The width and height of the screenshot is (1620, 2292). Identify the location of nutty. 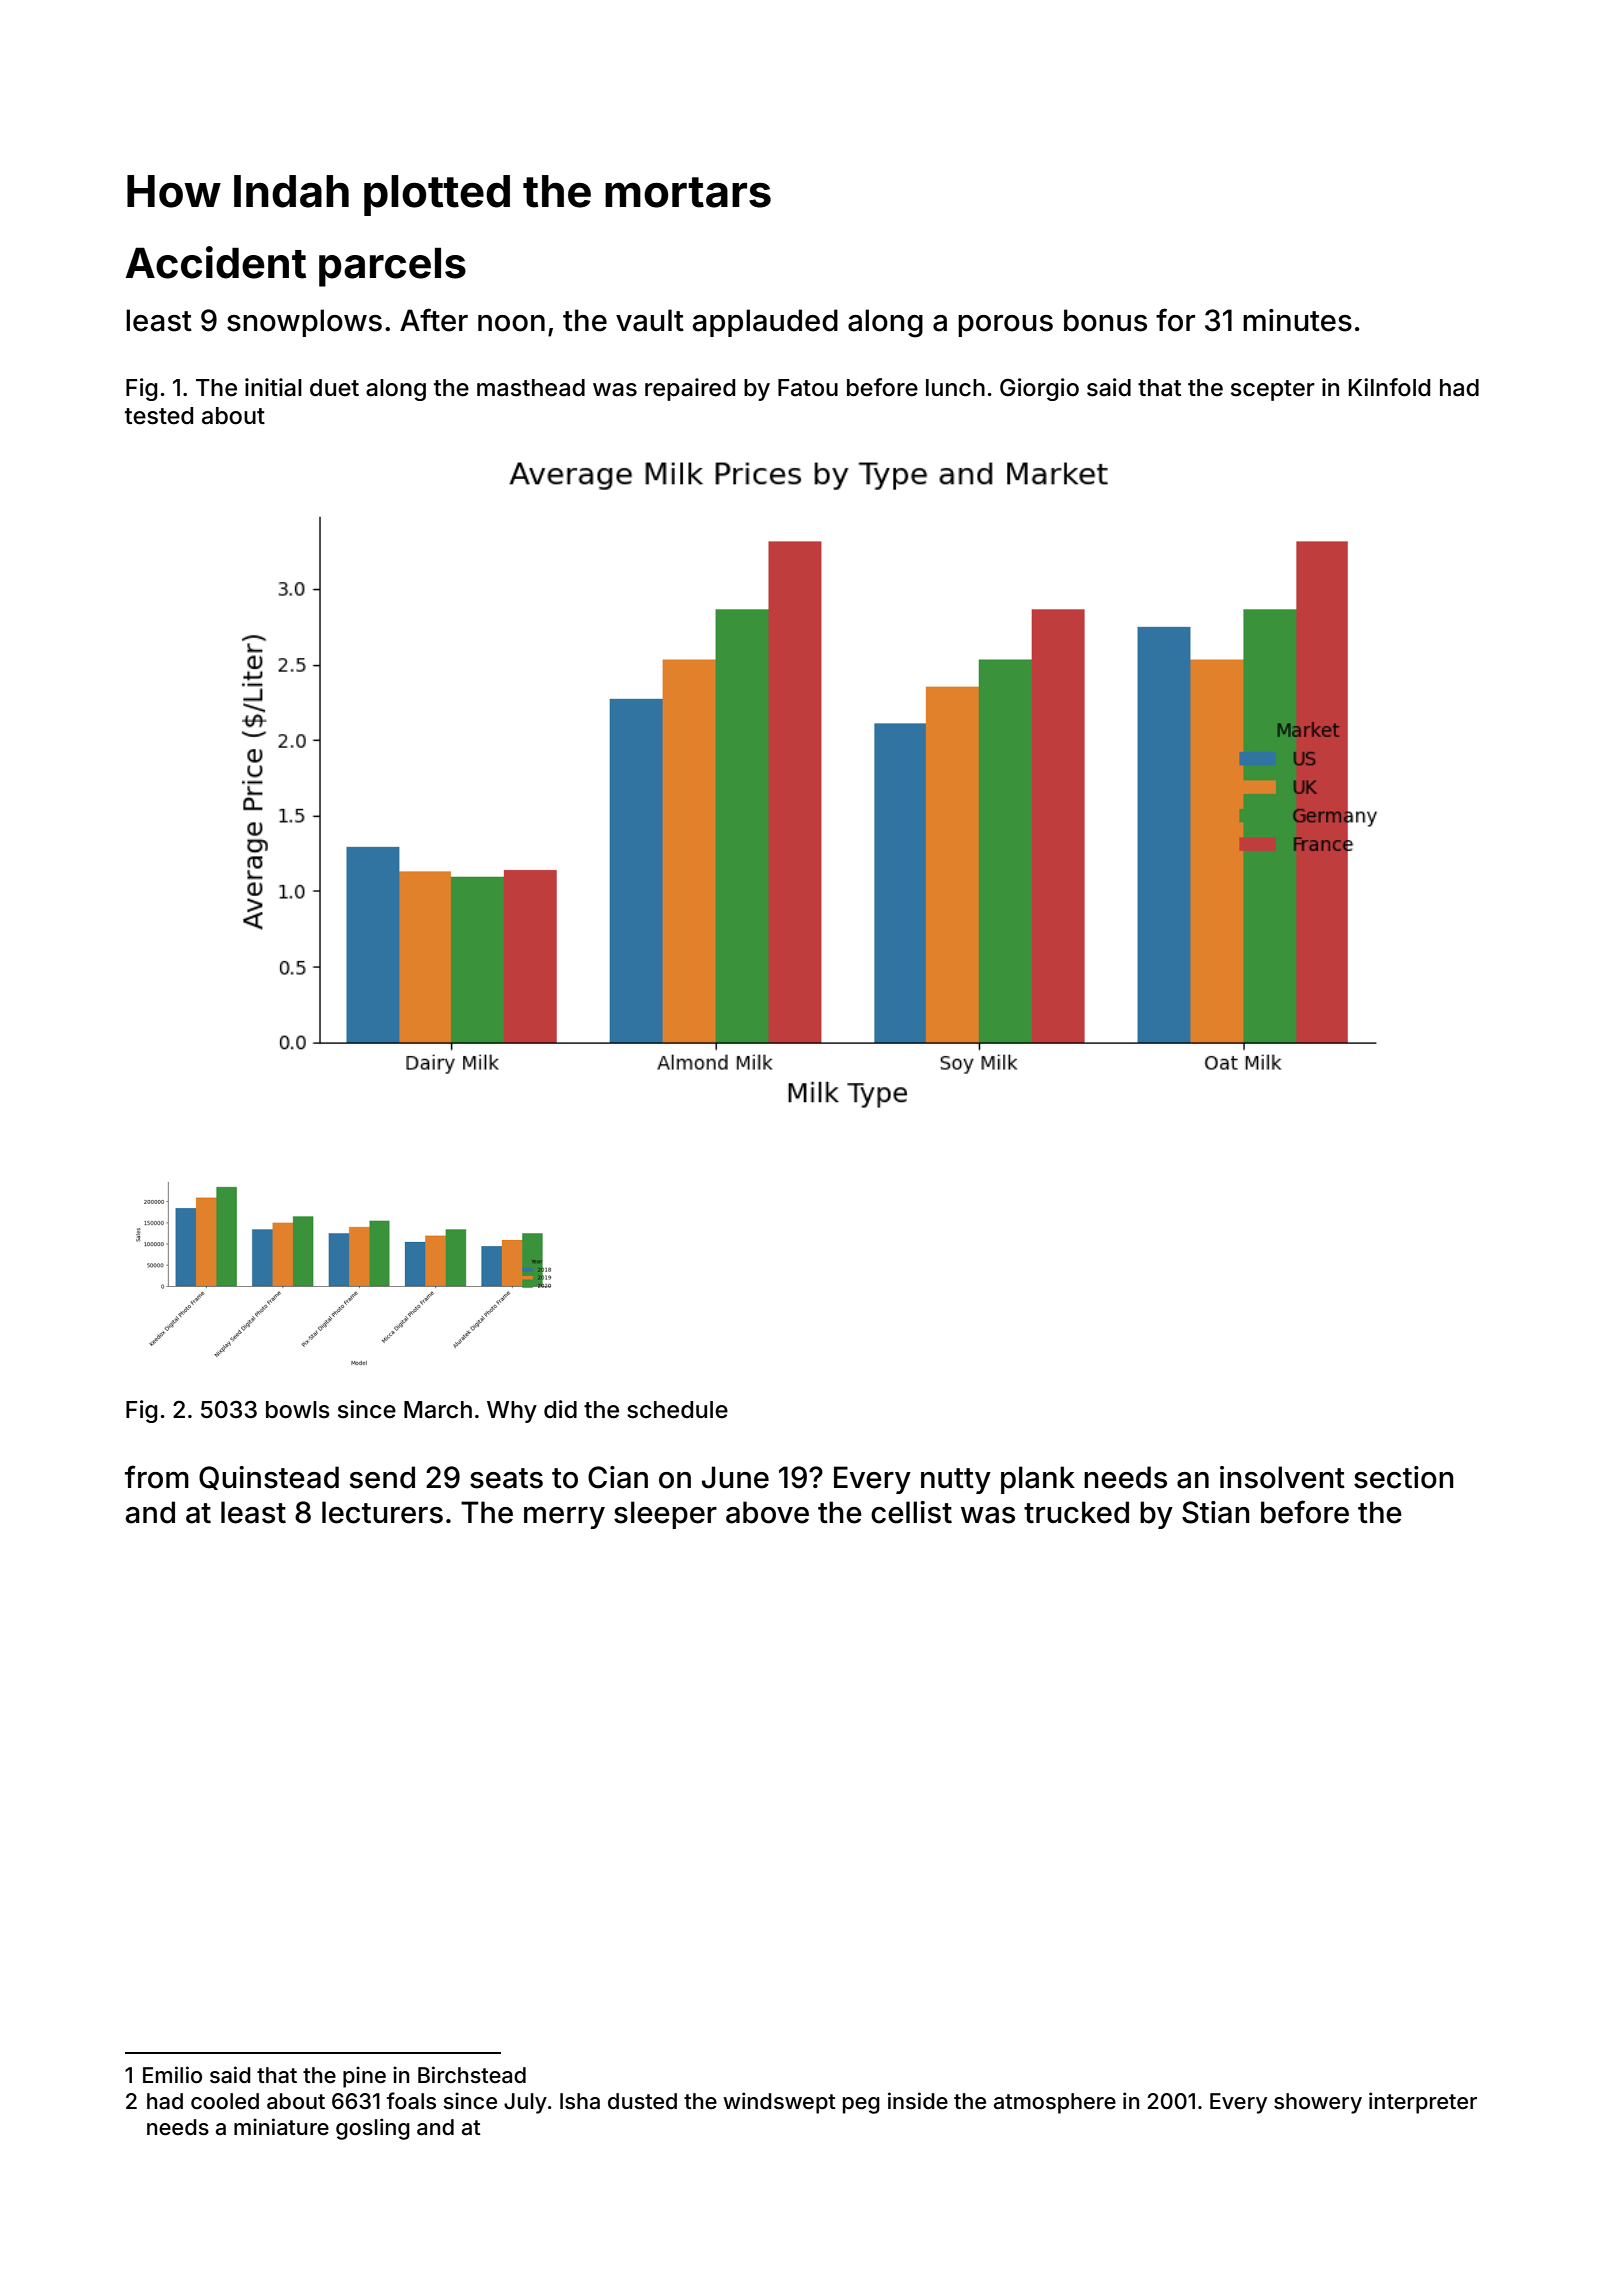
(956, 1481).
